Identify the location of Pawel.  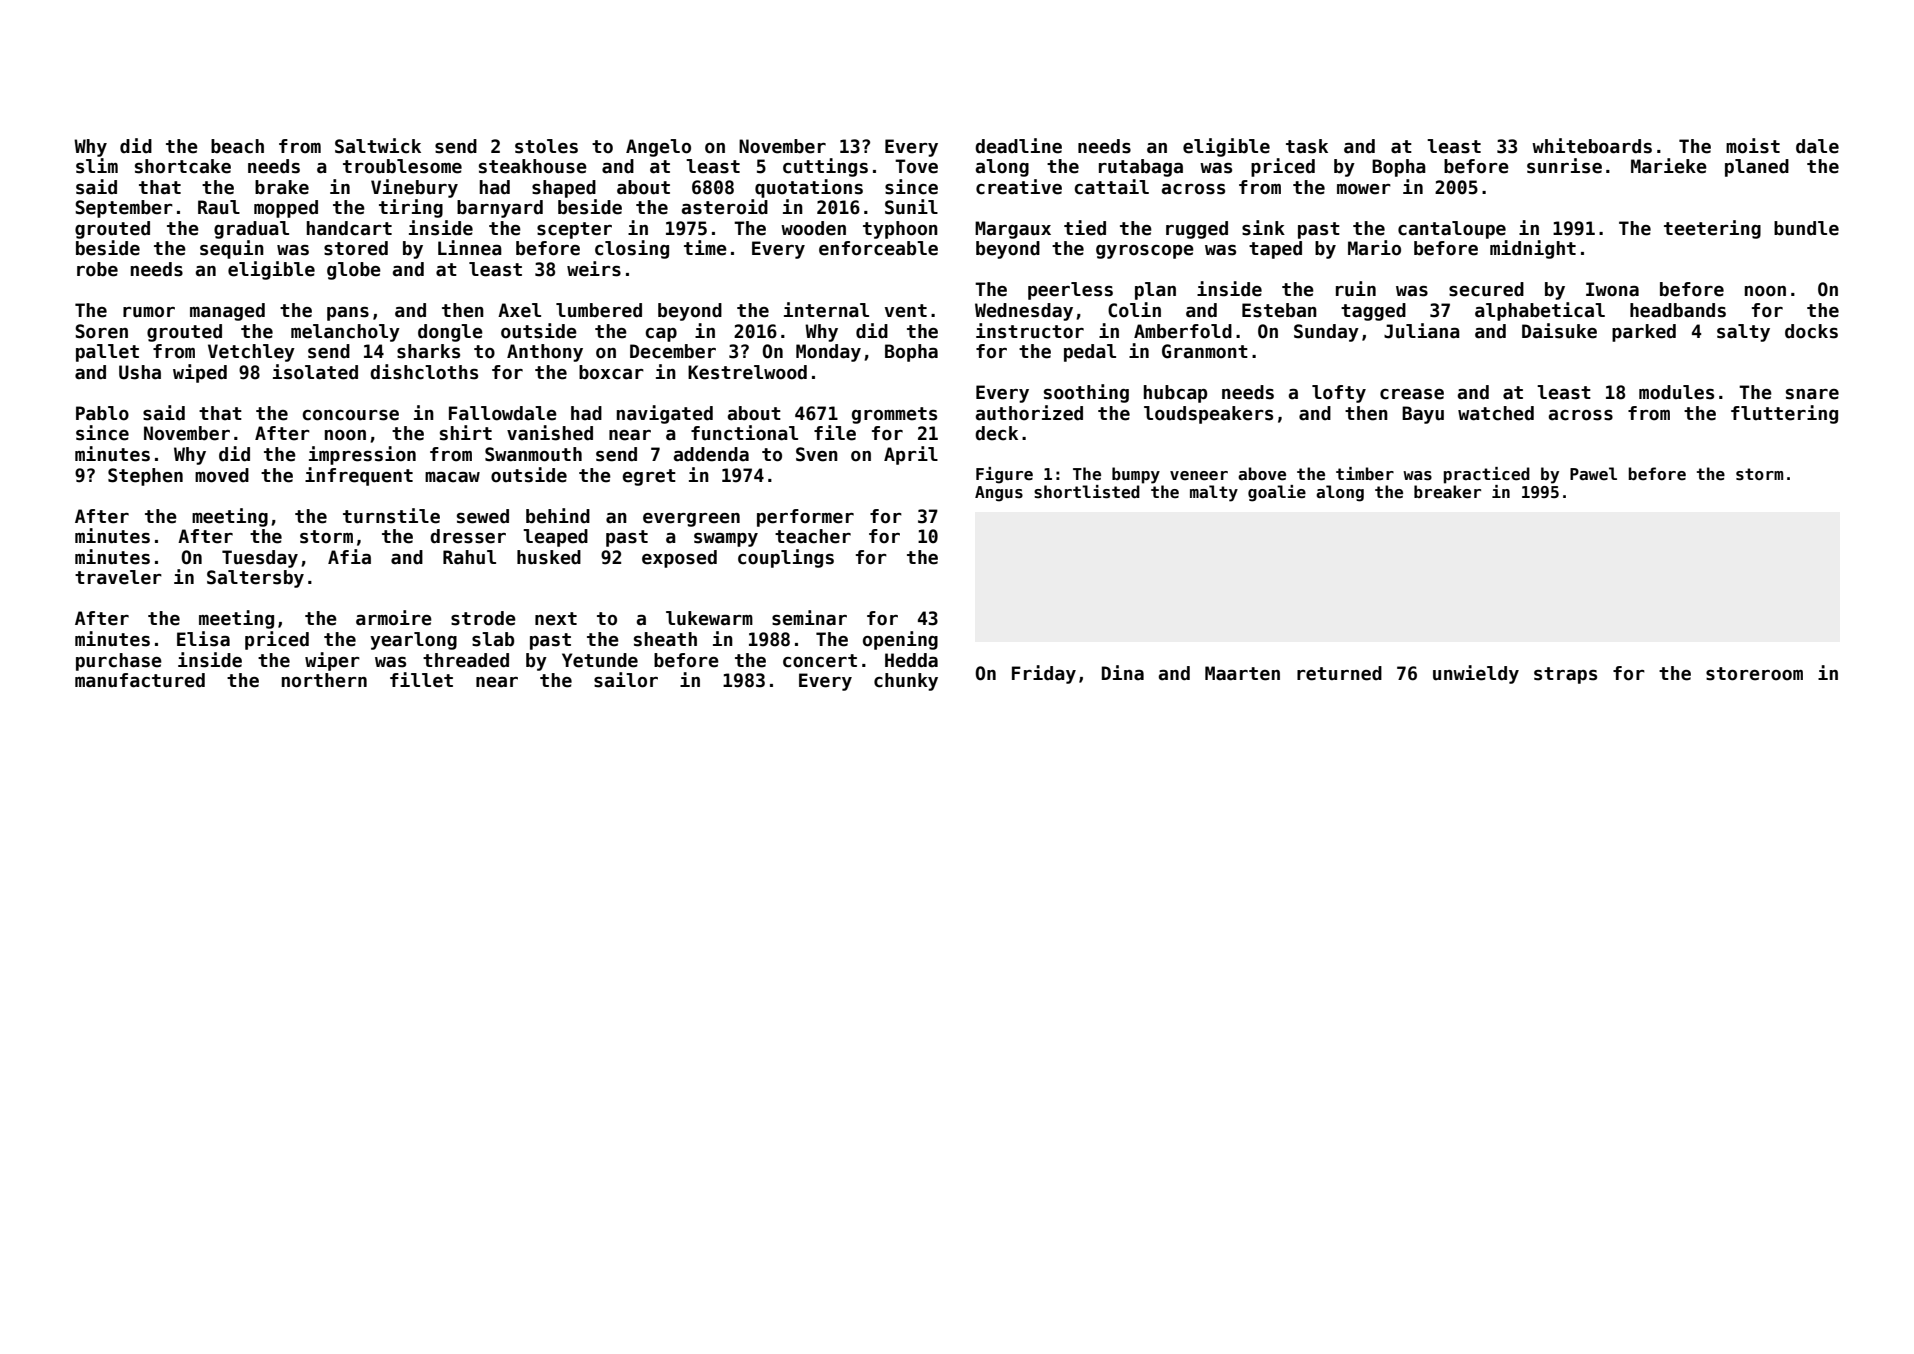
(1593, 473).
